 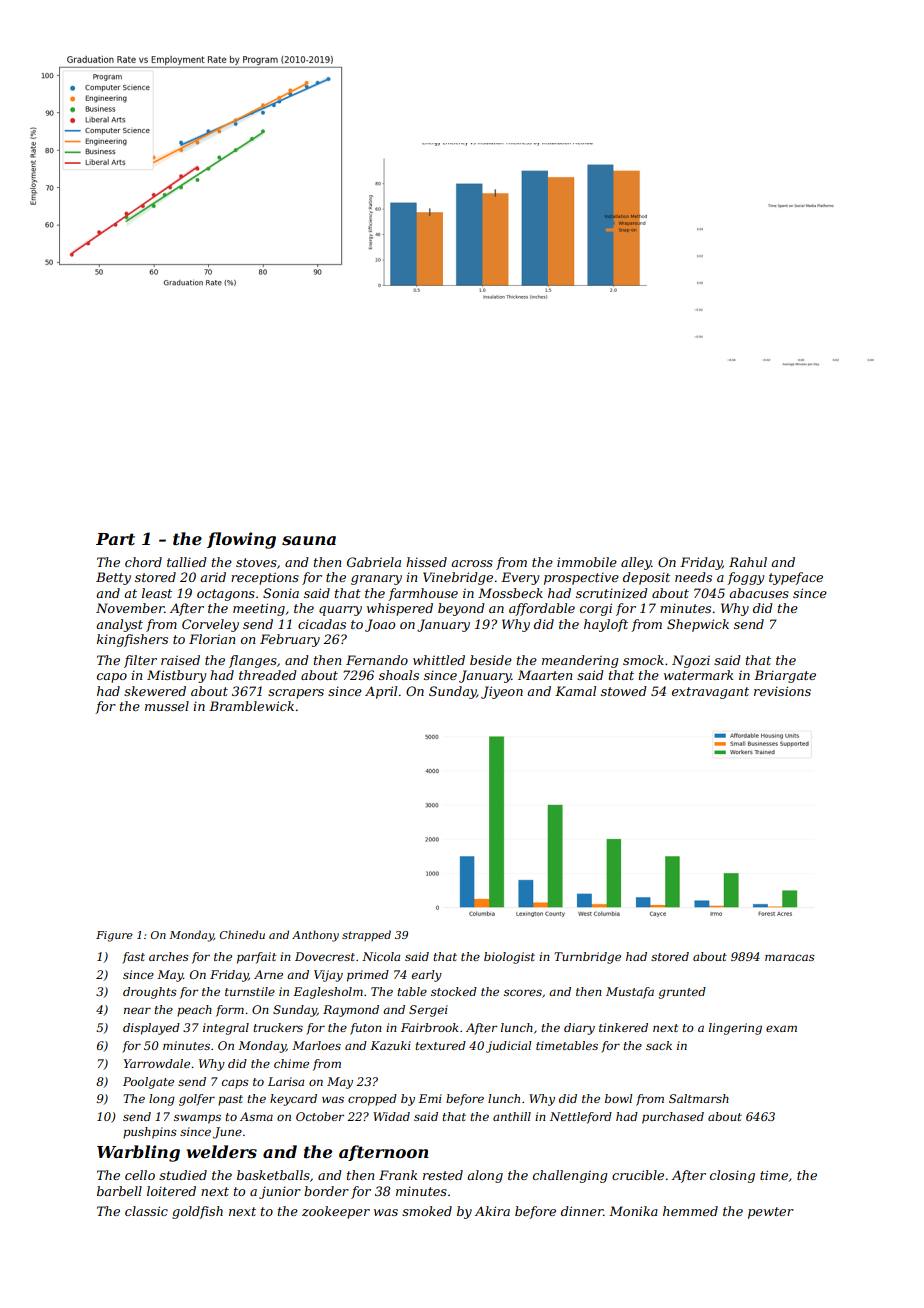 I want to click on strapped, so click(x=366, y=935).
